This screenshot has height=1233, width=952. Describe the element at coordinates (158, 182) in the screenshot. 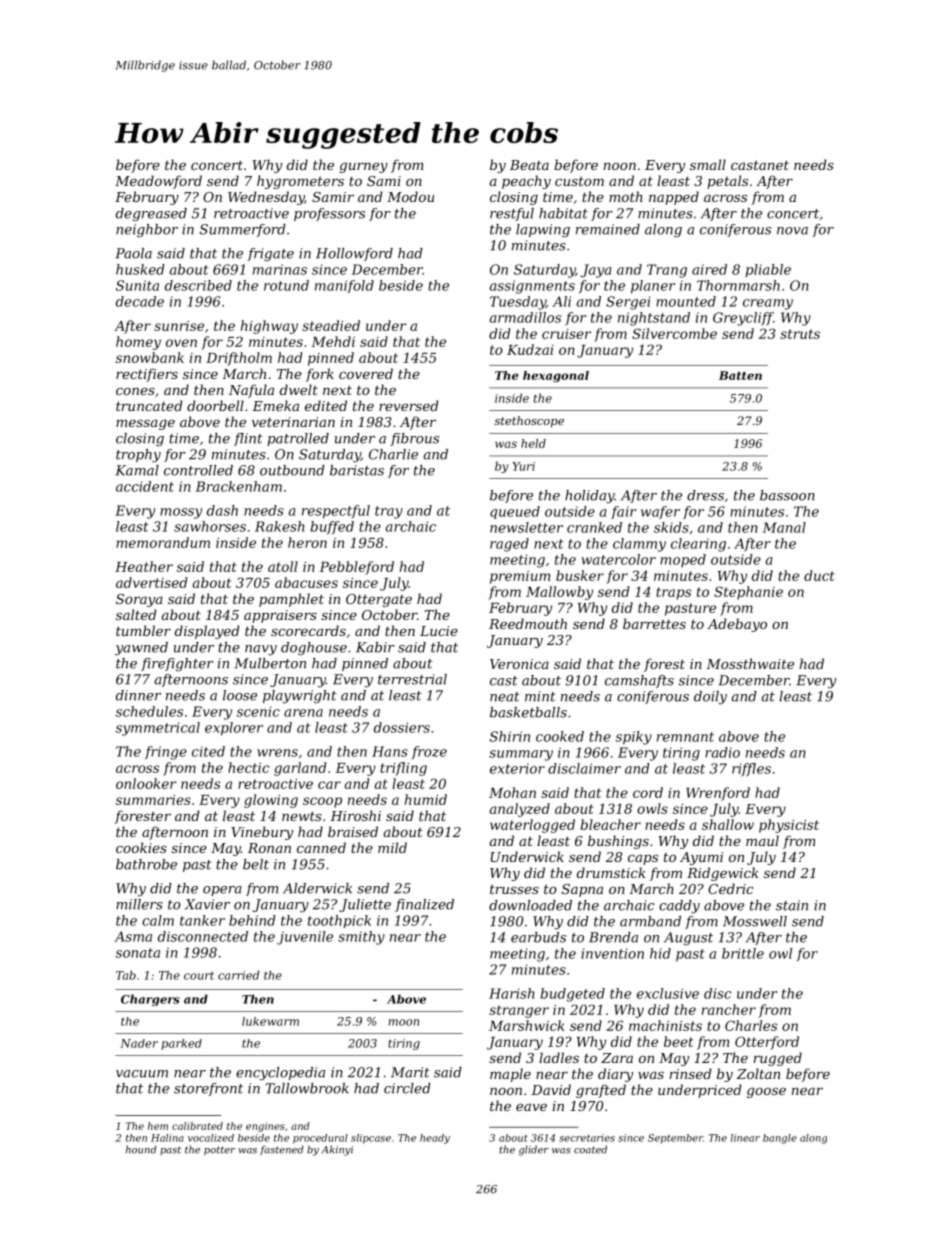

I see `Meadowford` at that location.
